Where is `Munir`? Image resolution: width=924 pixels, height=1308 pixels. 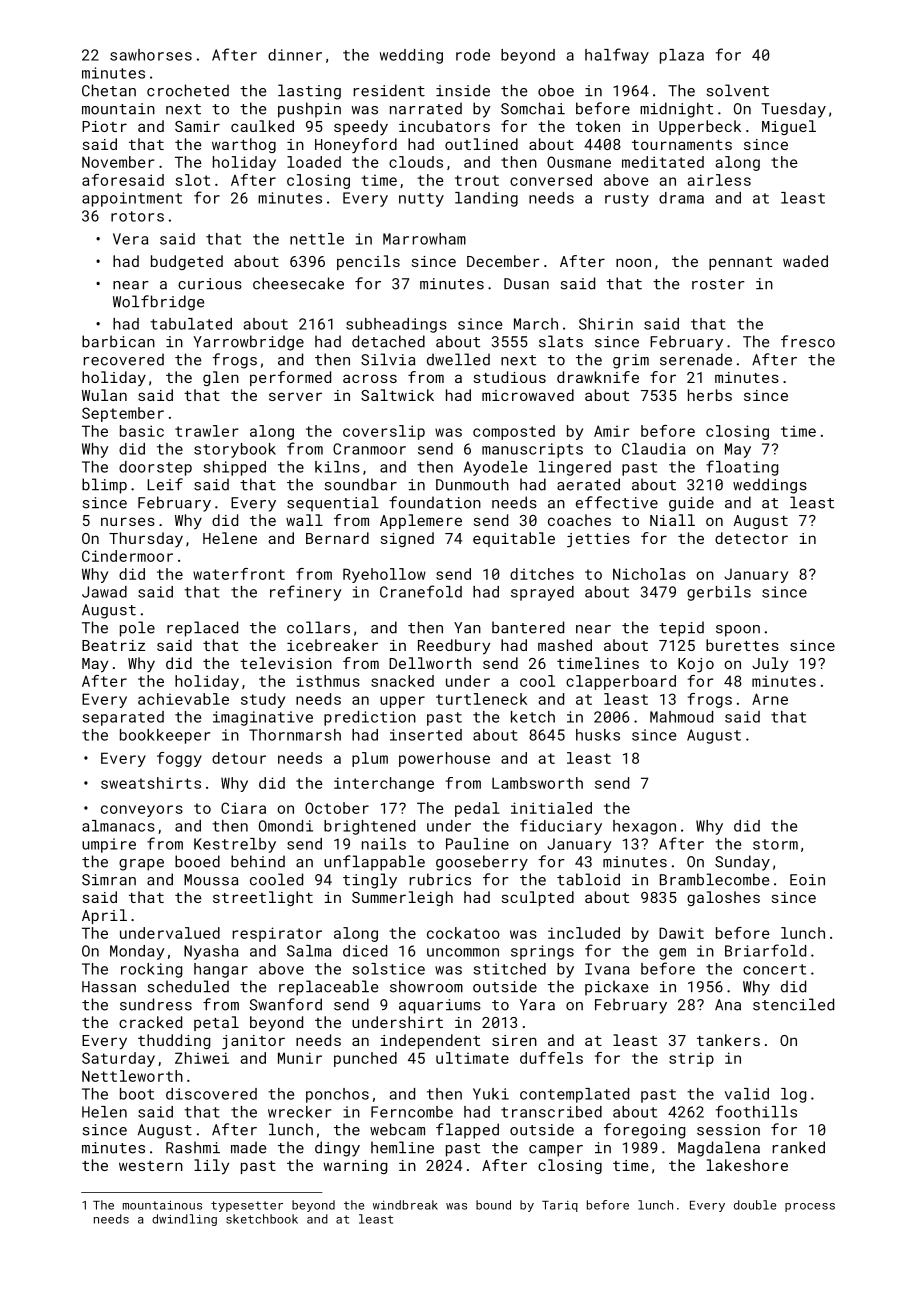
Munir is located at coordinates (300, 1058).
